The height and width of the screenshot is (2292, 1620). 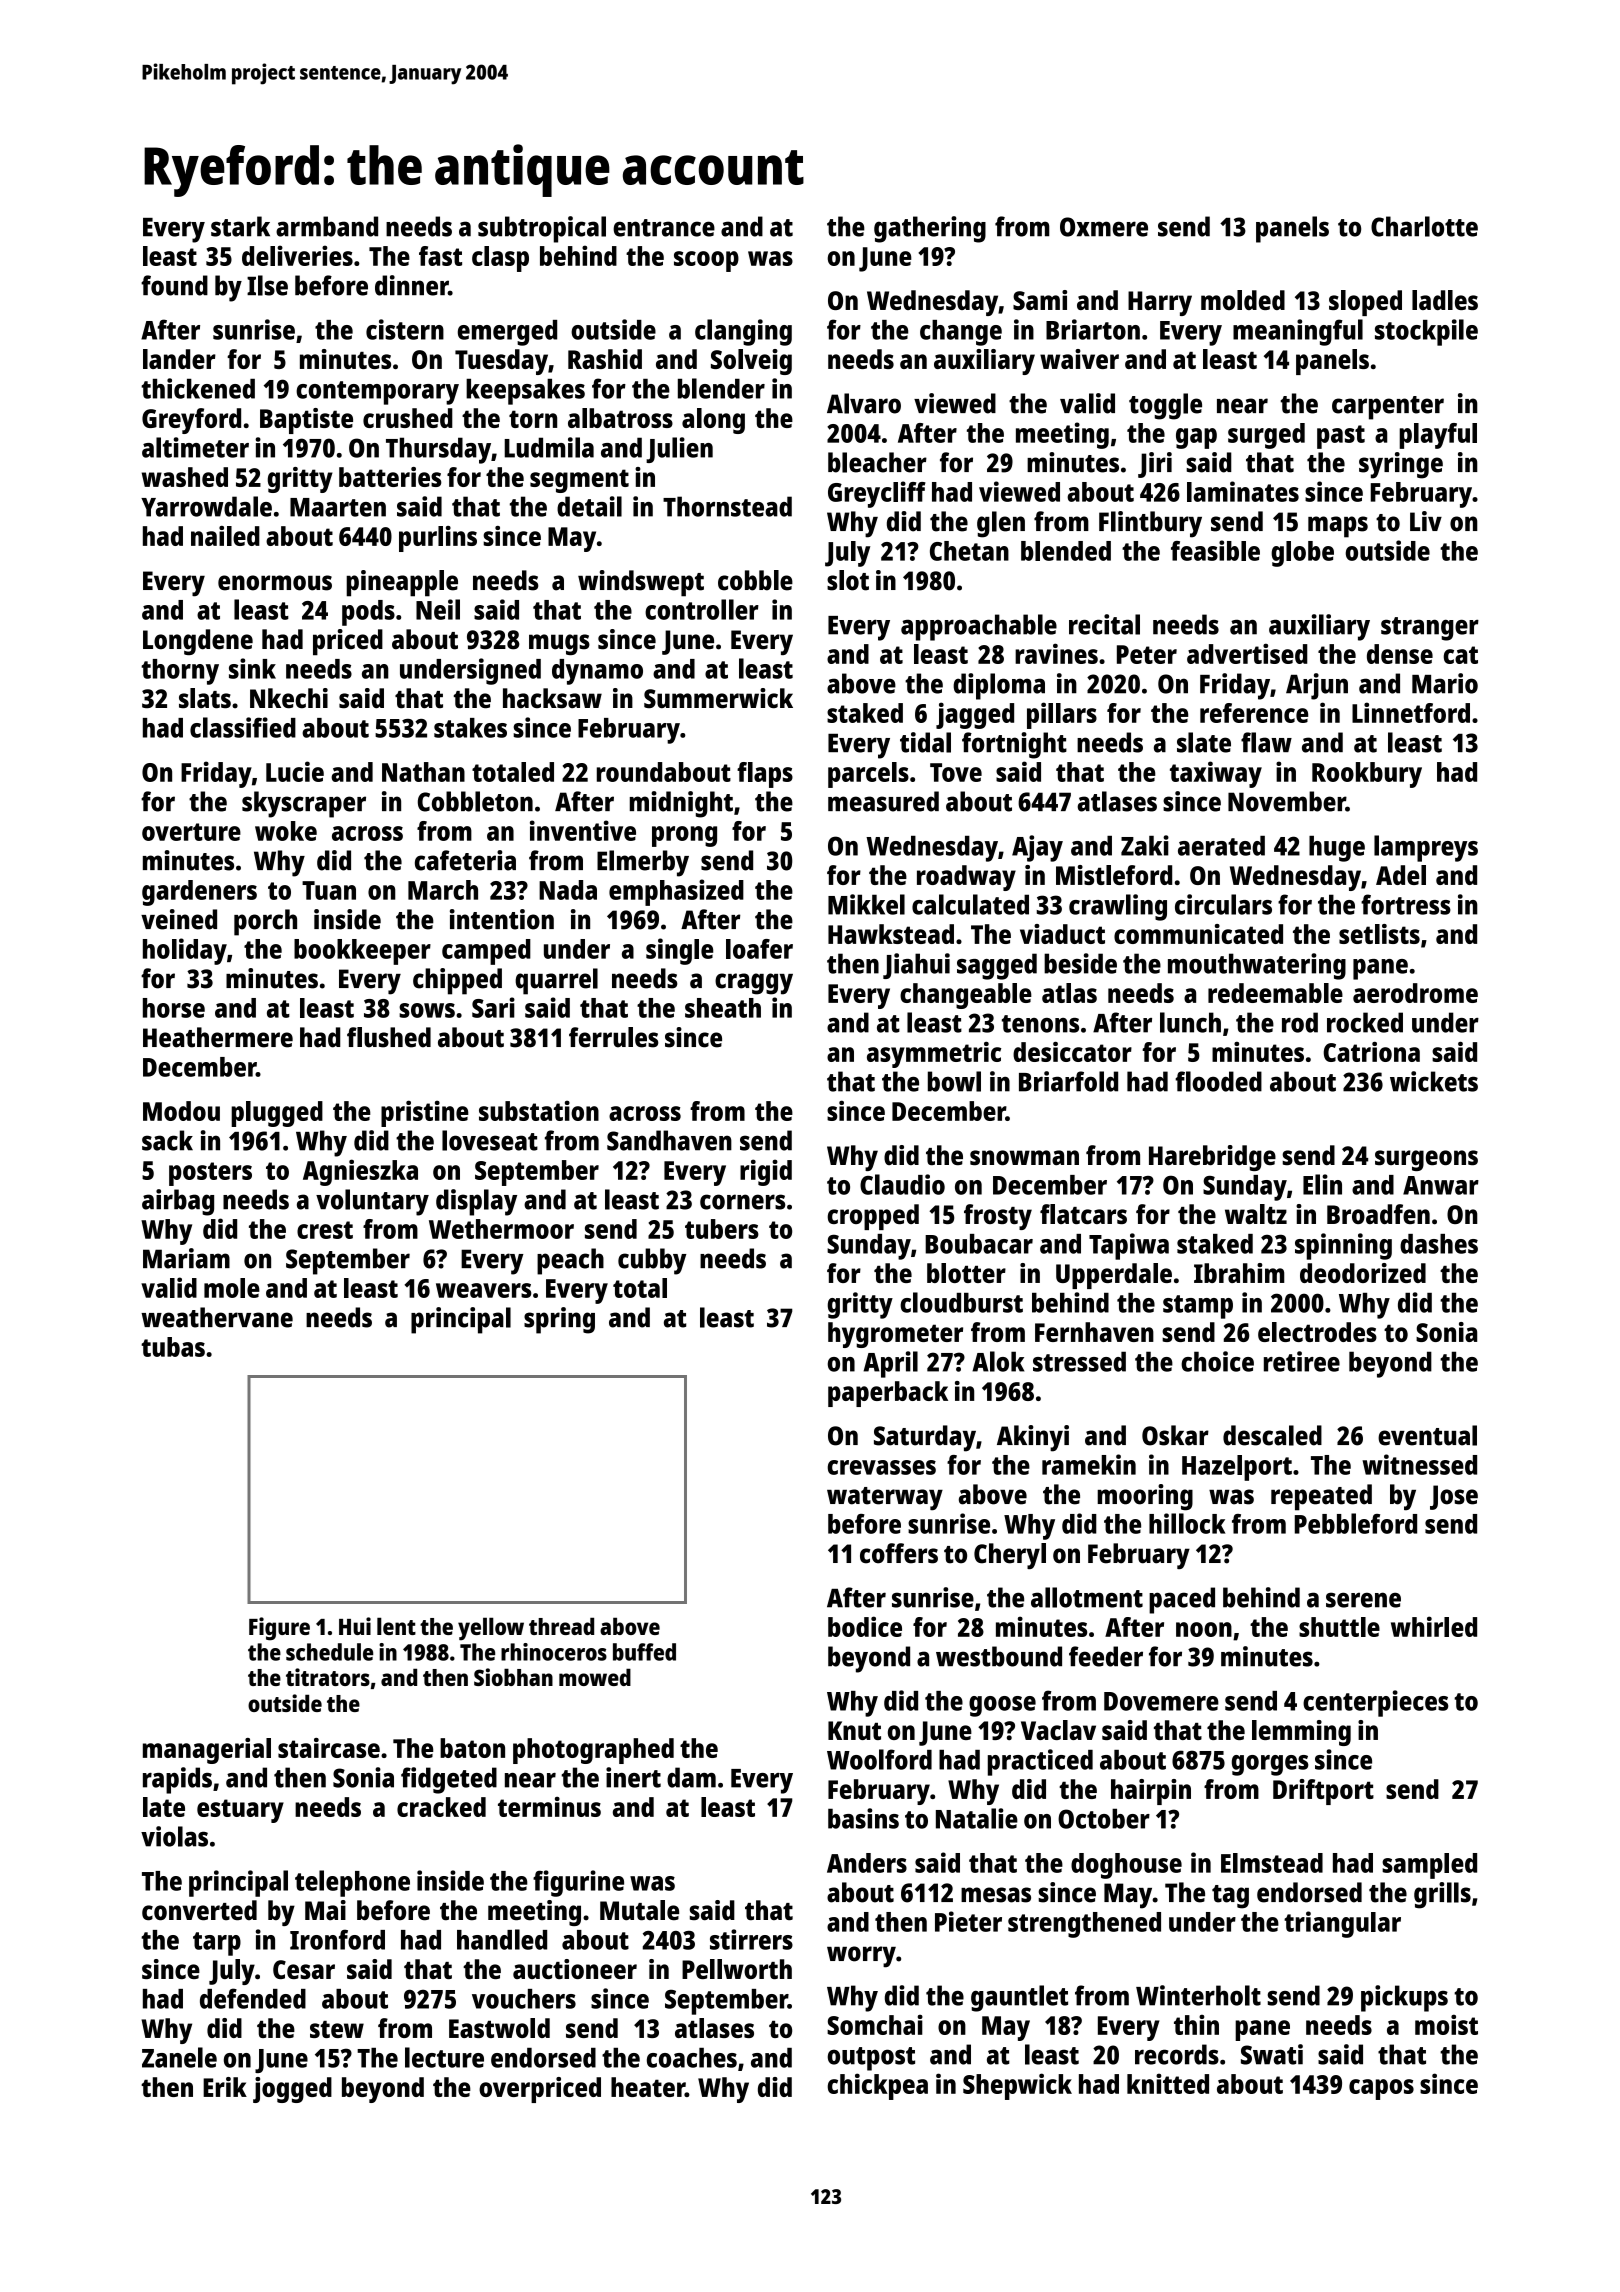 What do you see at coordinates (267, 285) in the screenshot?
I see `Ilse` at bounding box center [267, 285].
